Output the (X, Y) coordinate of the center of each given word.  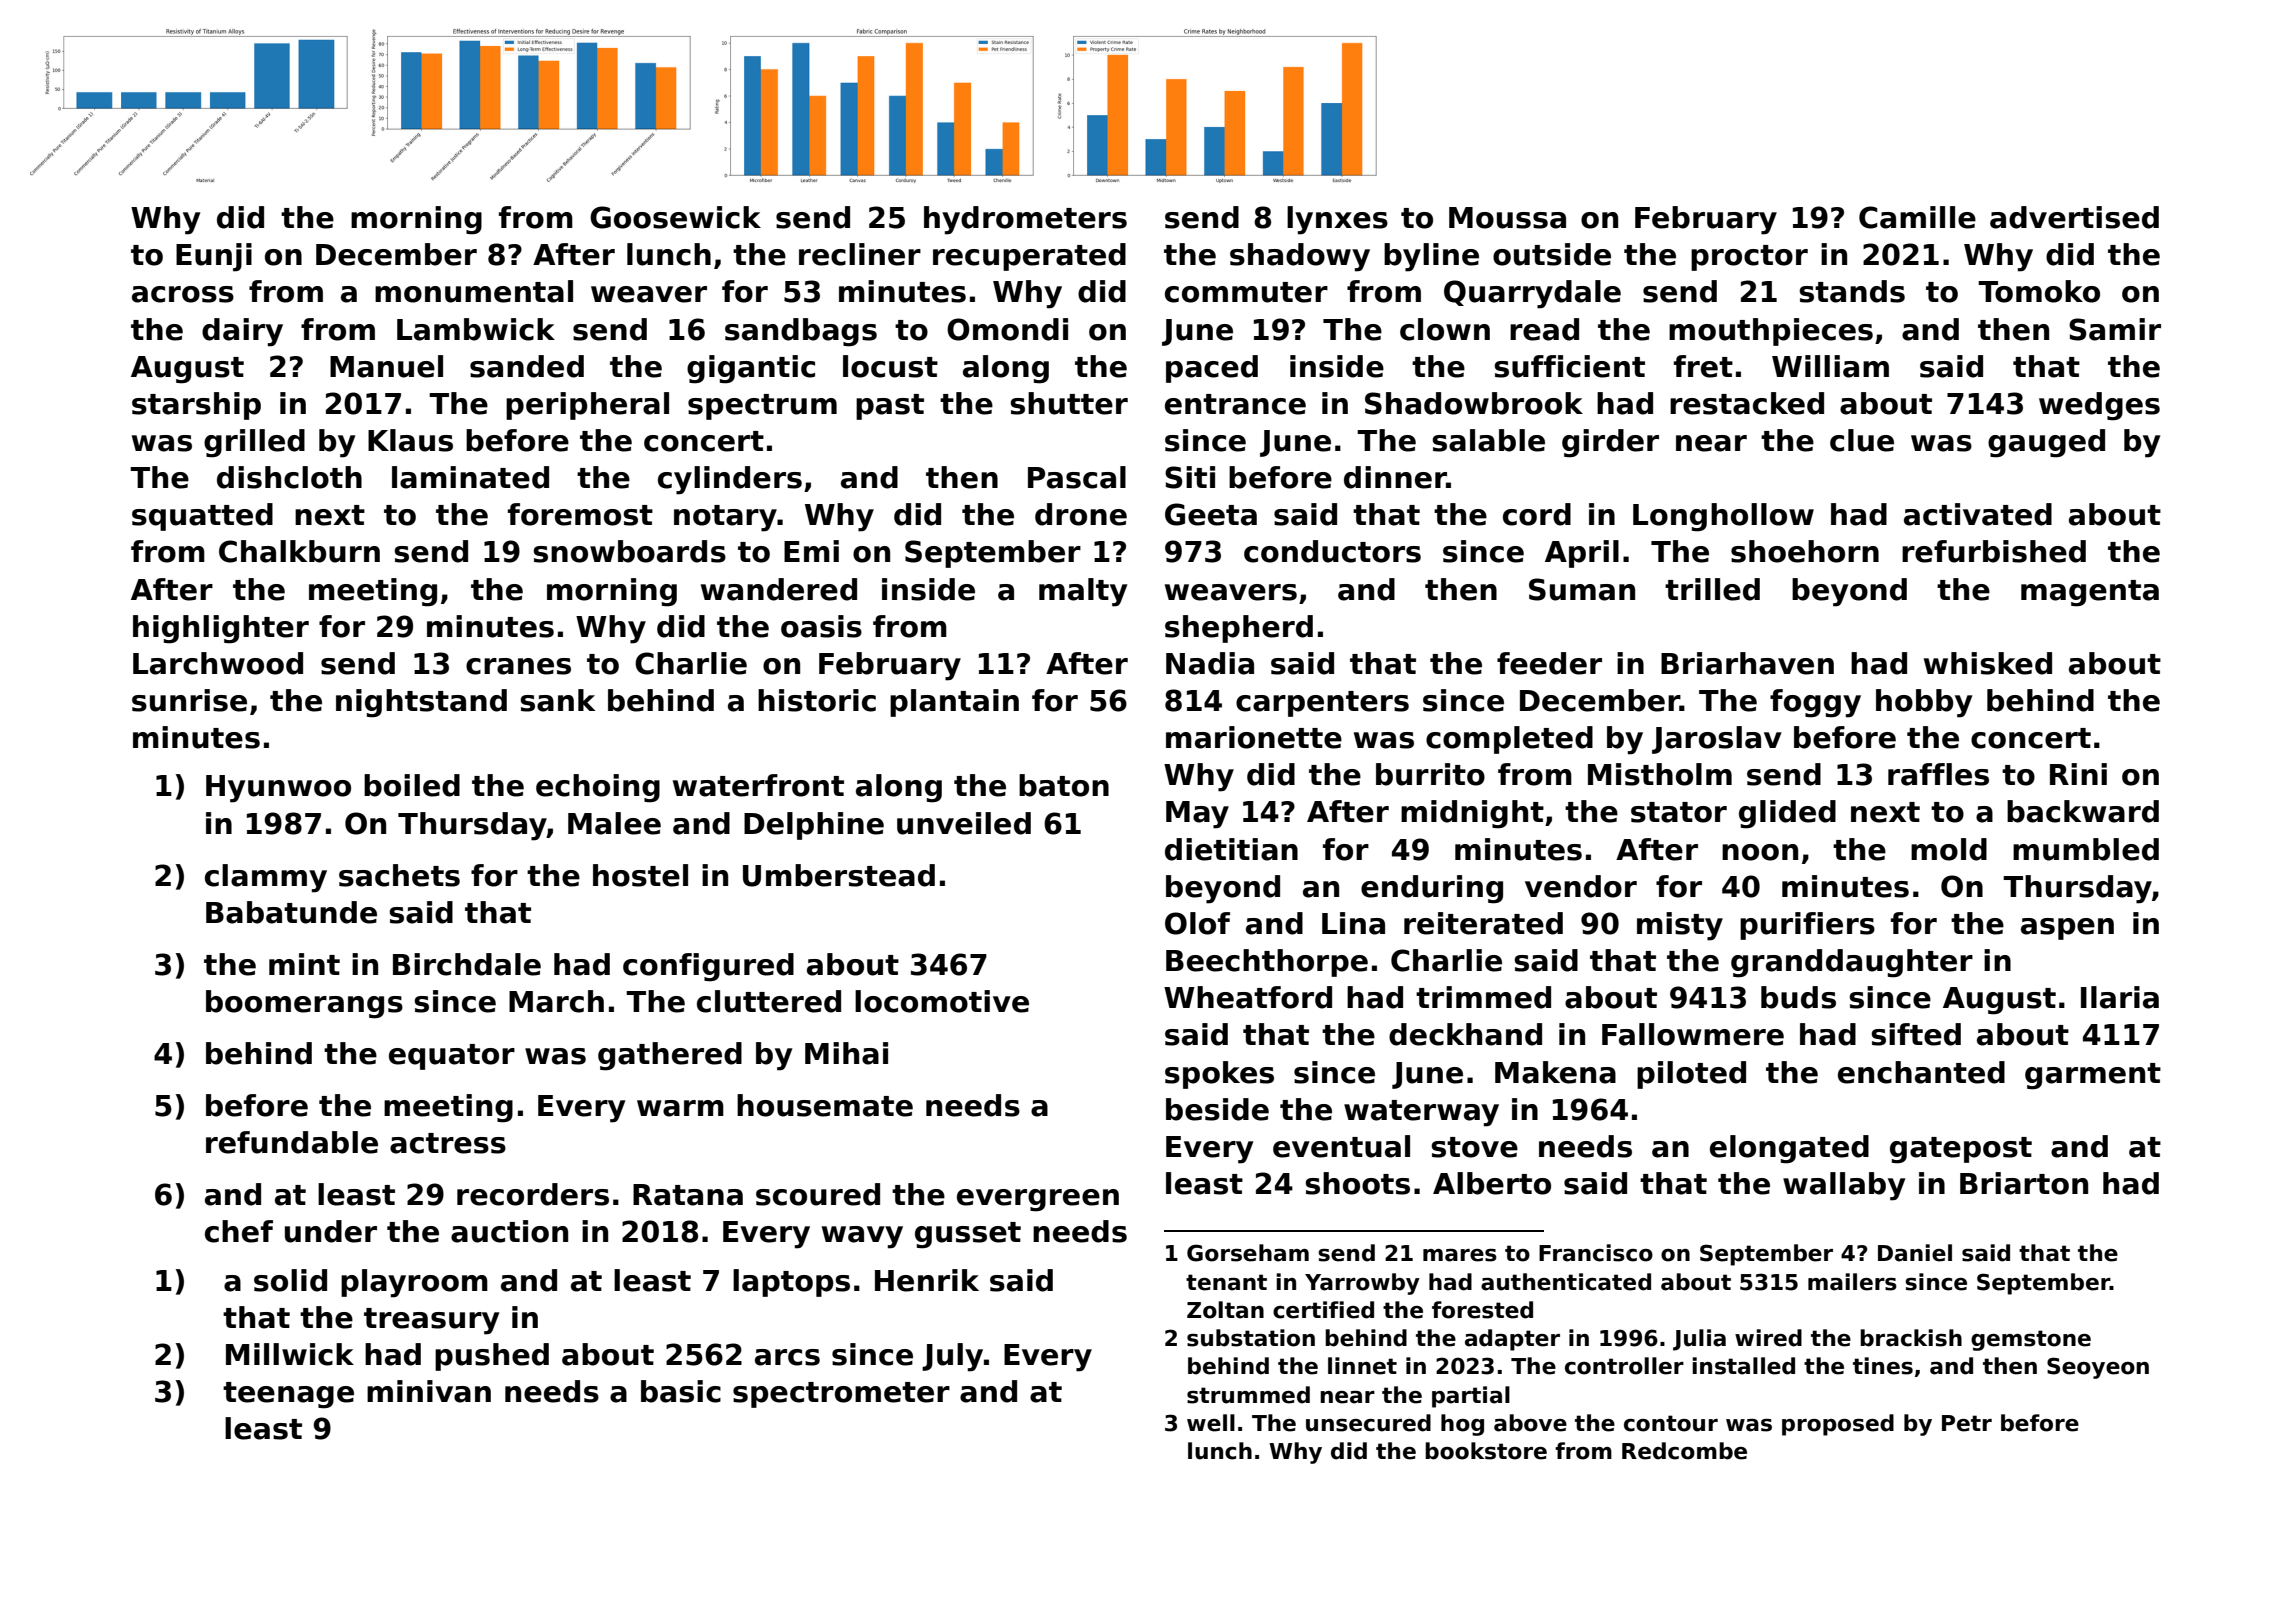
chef (239, 1231)
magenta (2090, 593)
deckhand (1465, 1034)
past (890, 407)
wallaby (1844, 1186)
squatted (202, 517)
